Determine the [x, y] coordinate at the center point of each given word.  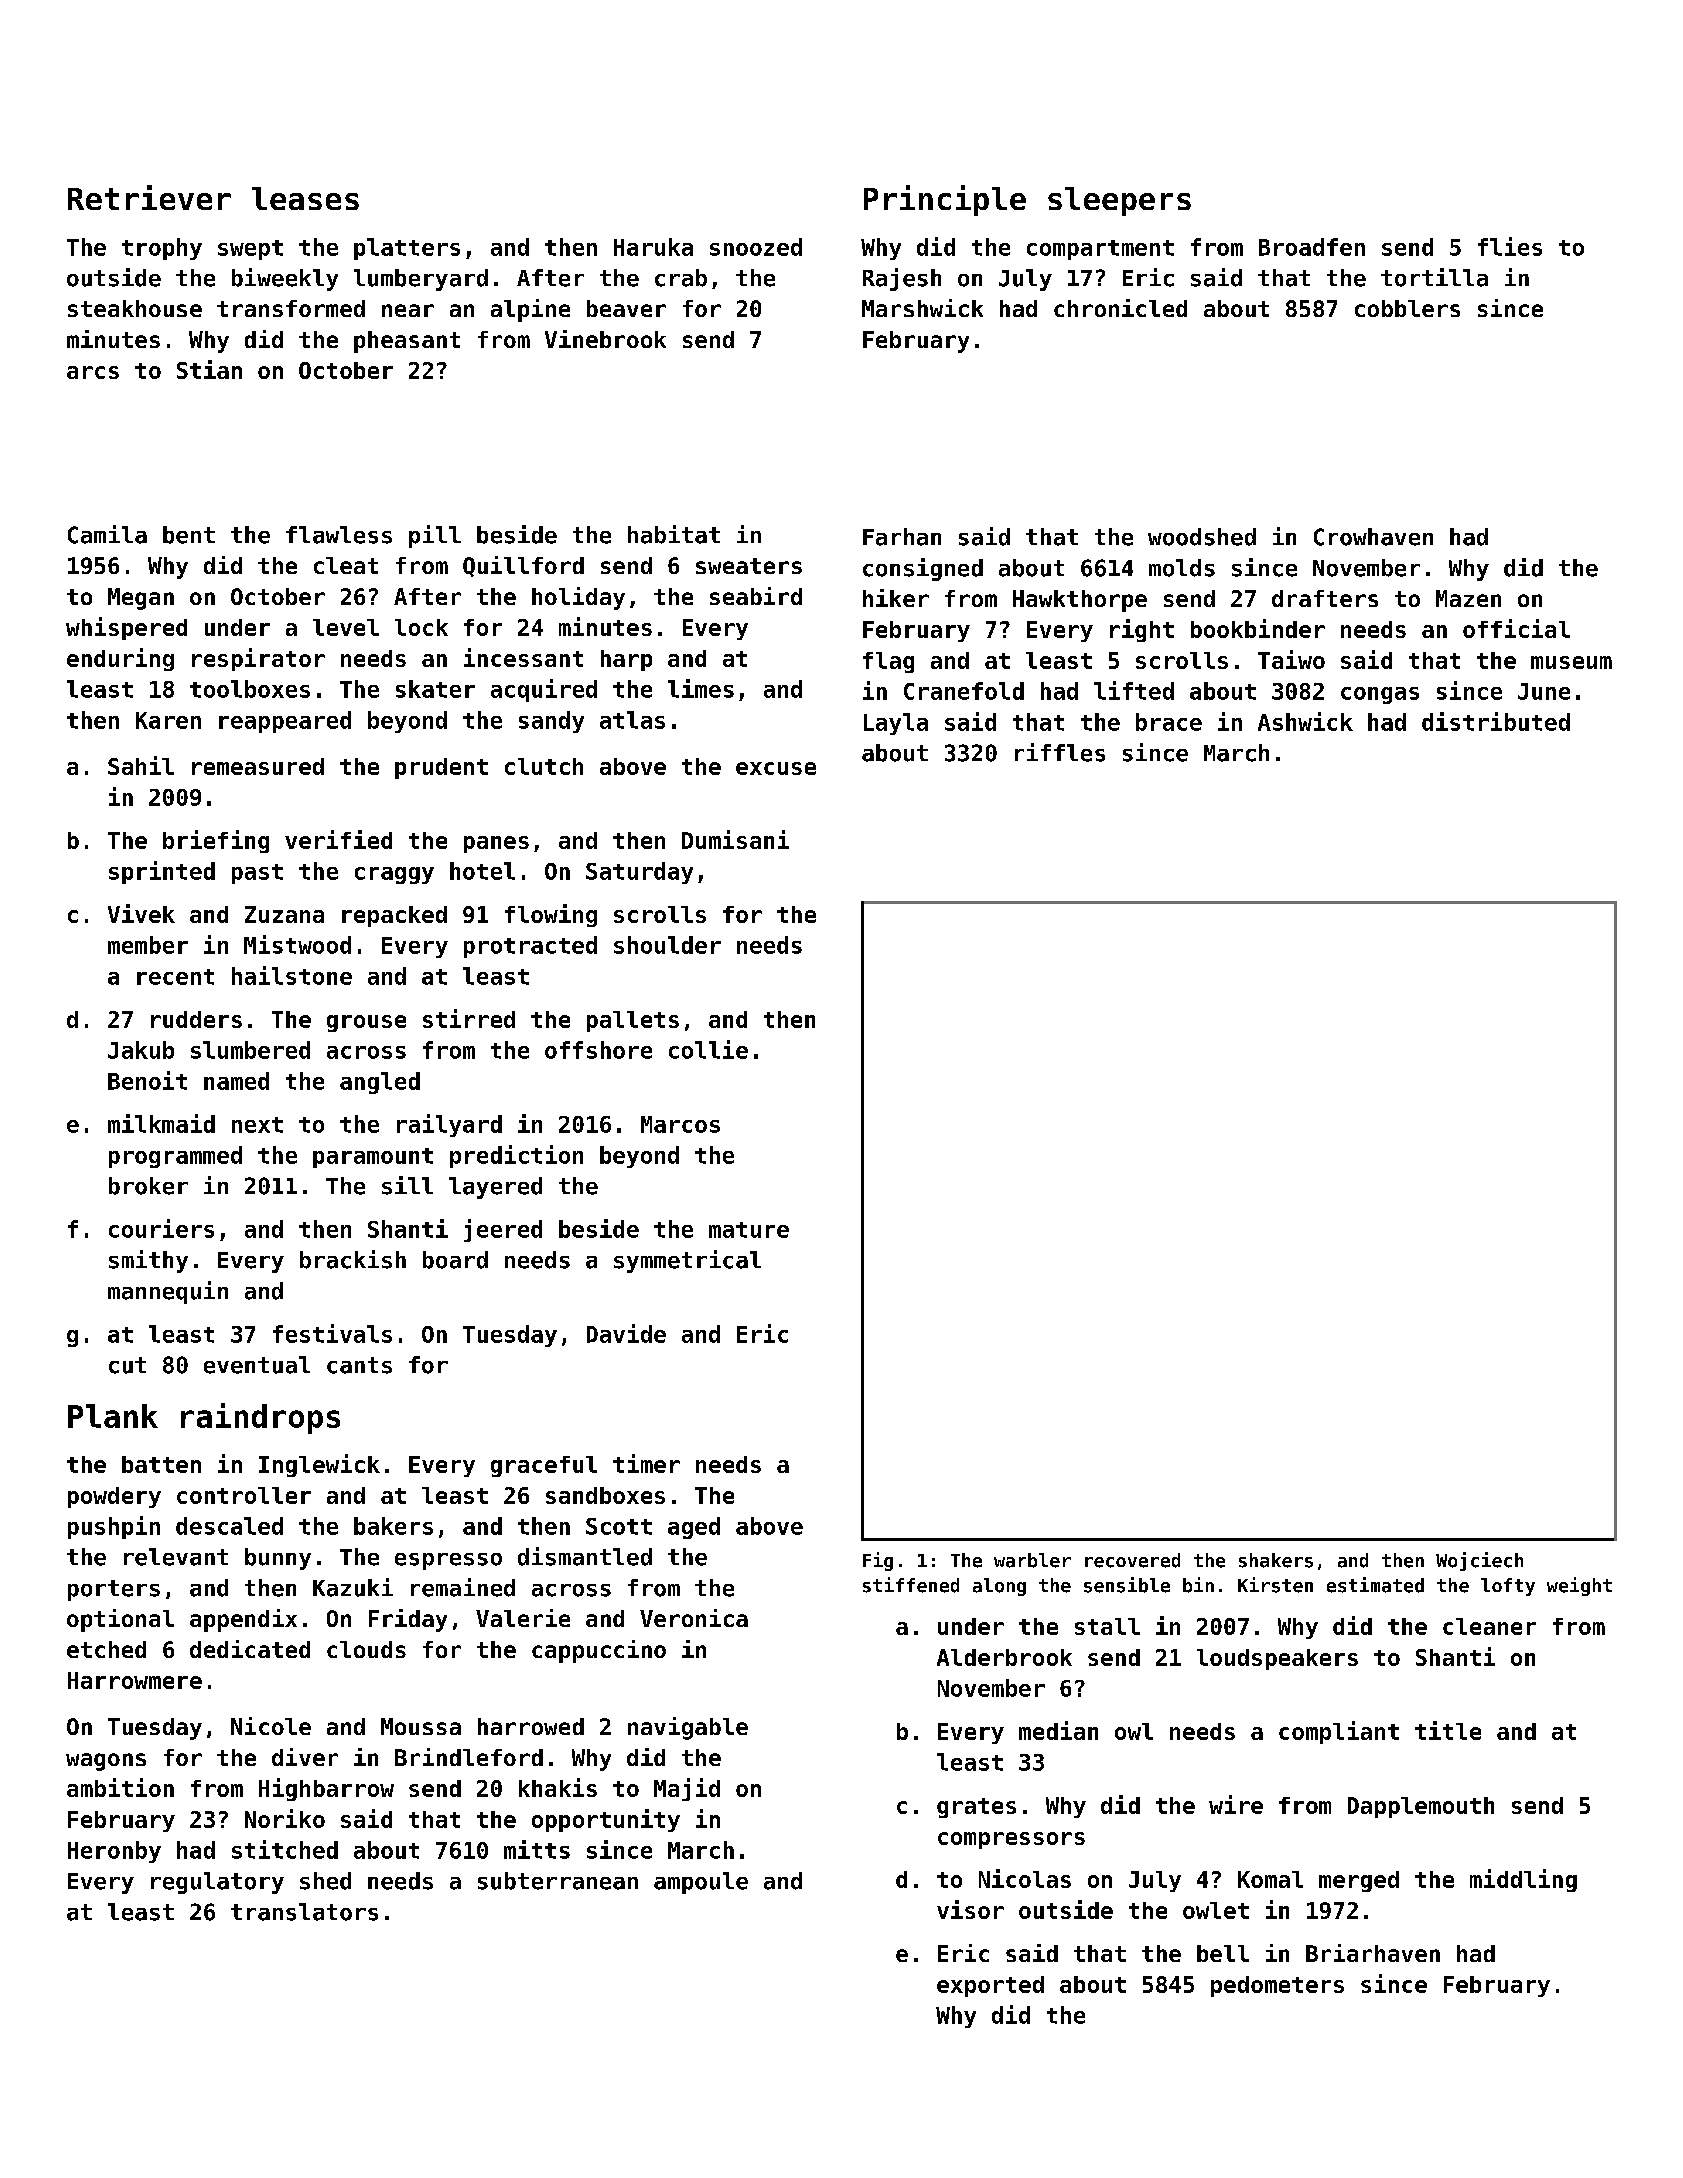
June [1544, 691]
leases [305, 198]
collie [708, 1049]
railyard [449, 1125]
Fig [878, 1561]
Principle [945, 200]
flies [1510, 246]
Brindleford [469, 1757]
